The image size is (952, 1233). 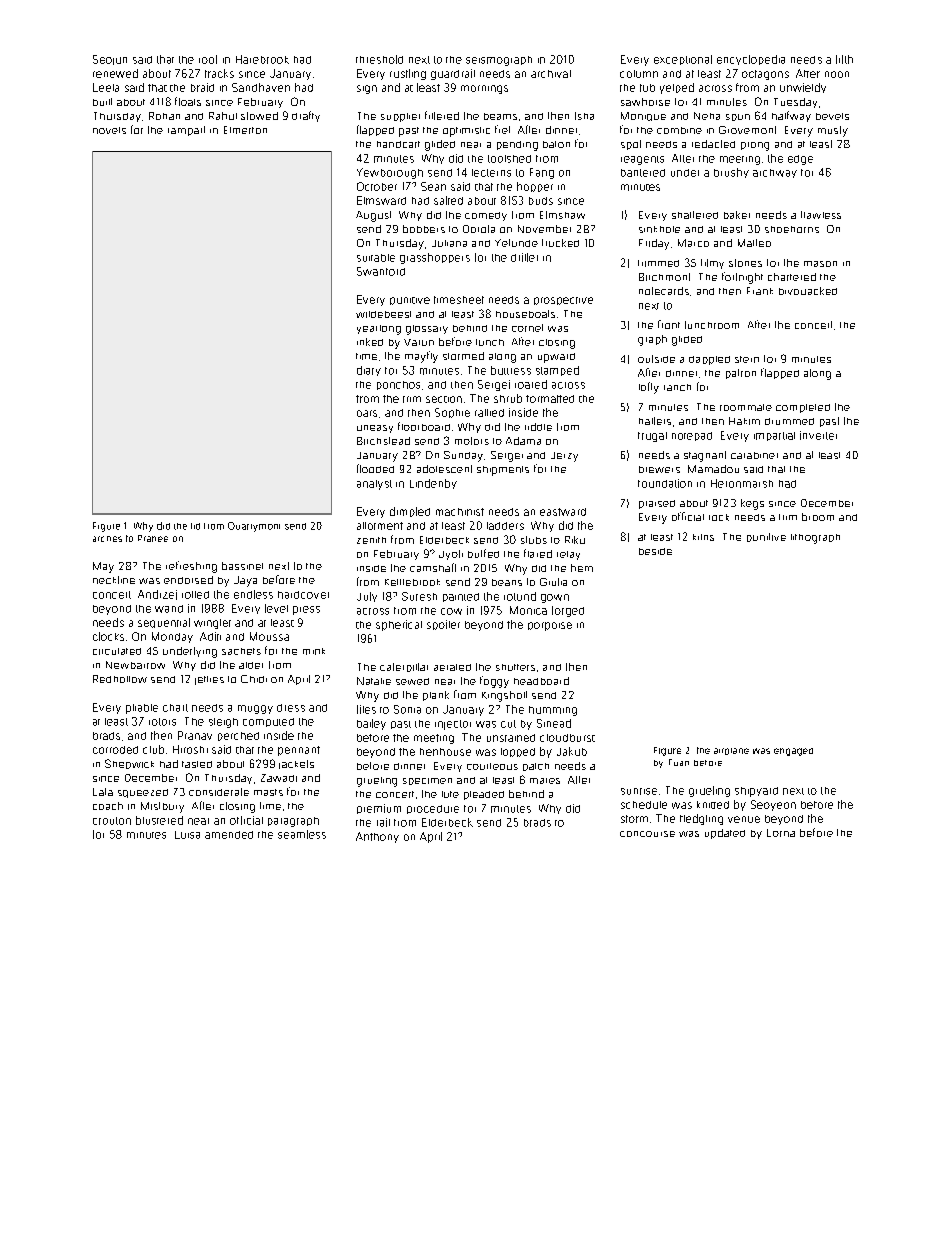 I want to click on Harebrook, so click(x=262, y=59).
